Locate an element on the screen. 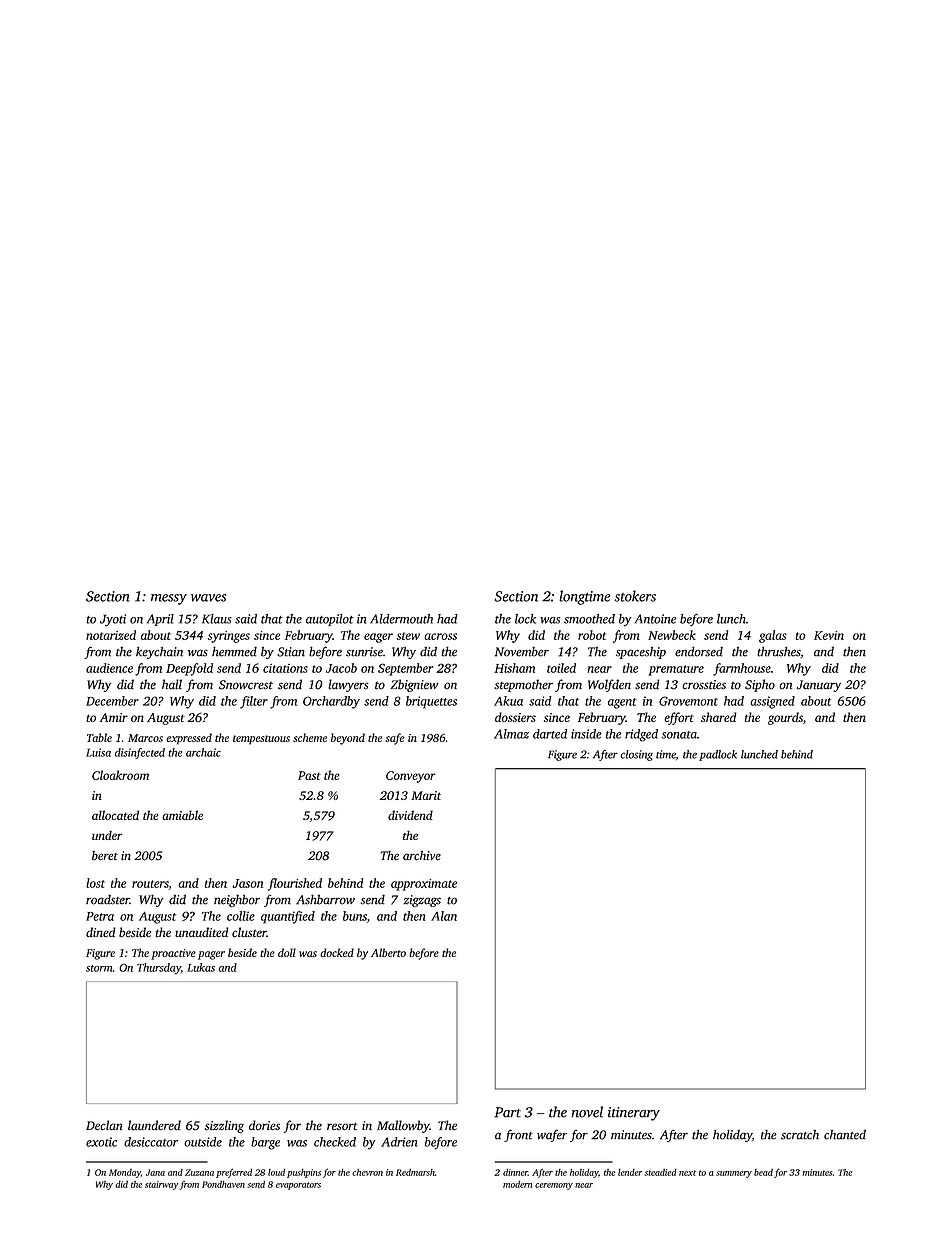 The height and width of the screenshot is (1233, 952). Redmarsh is located at coordinates (415, 1172).
